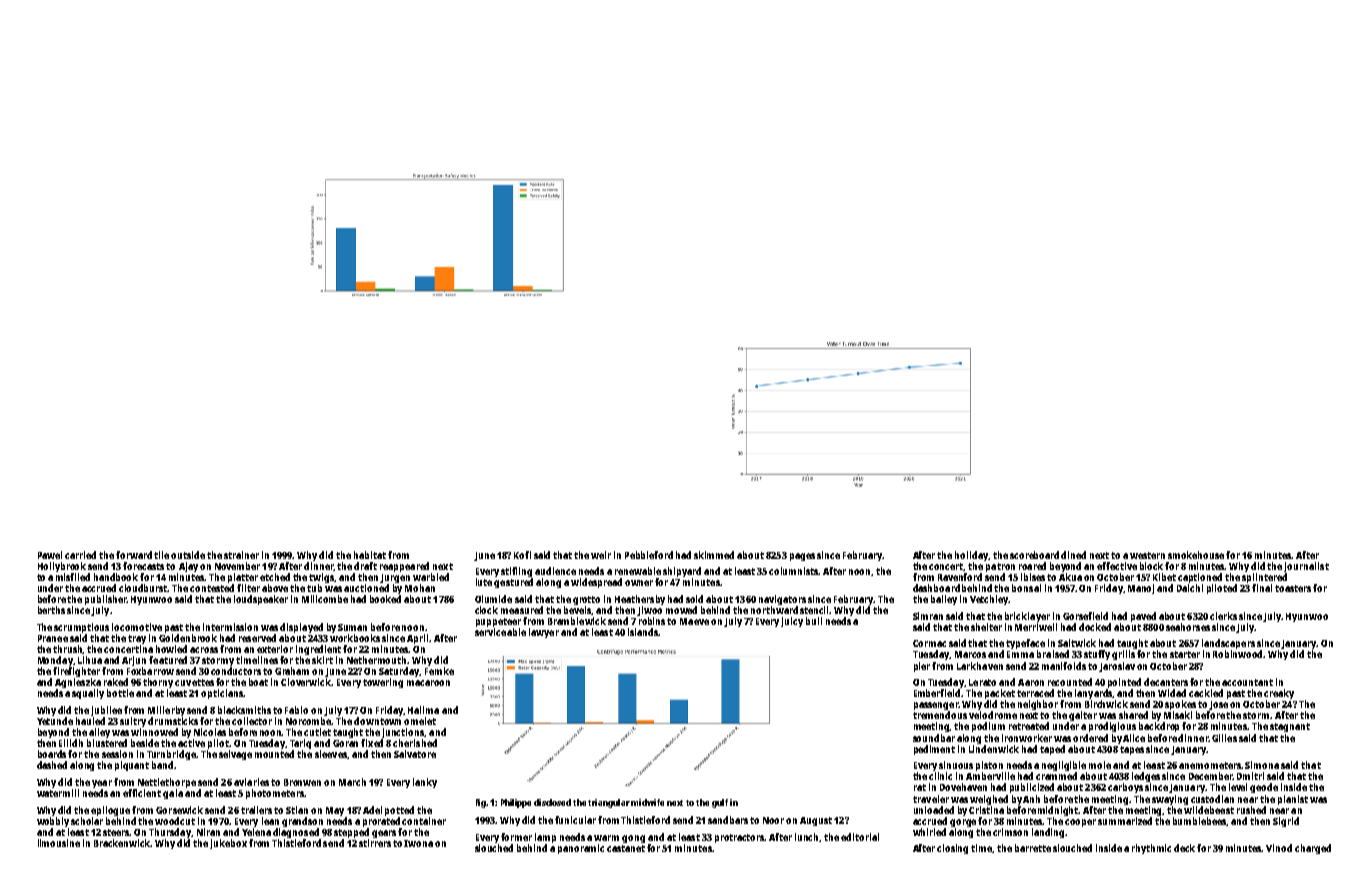 The image size is (1372, 887). What do you see at coordinates (415, 754) in the screenshot?
I see `Salvatore` at bounding box center [415, 754].
